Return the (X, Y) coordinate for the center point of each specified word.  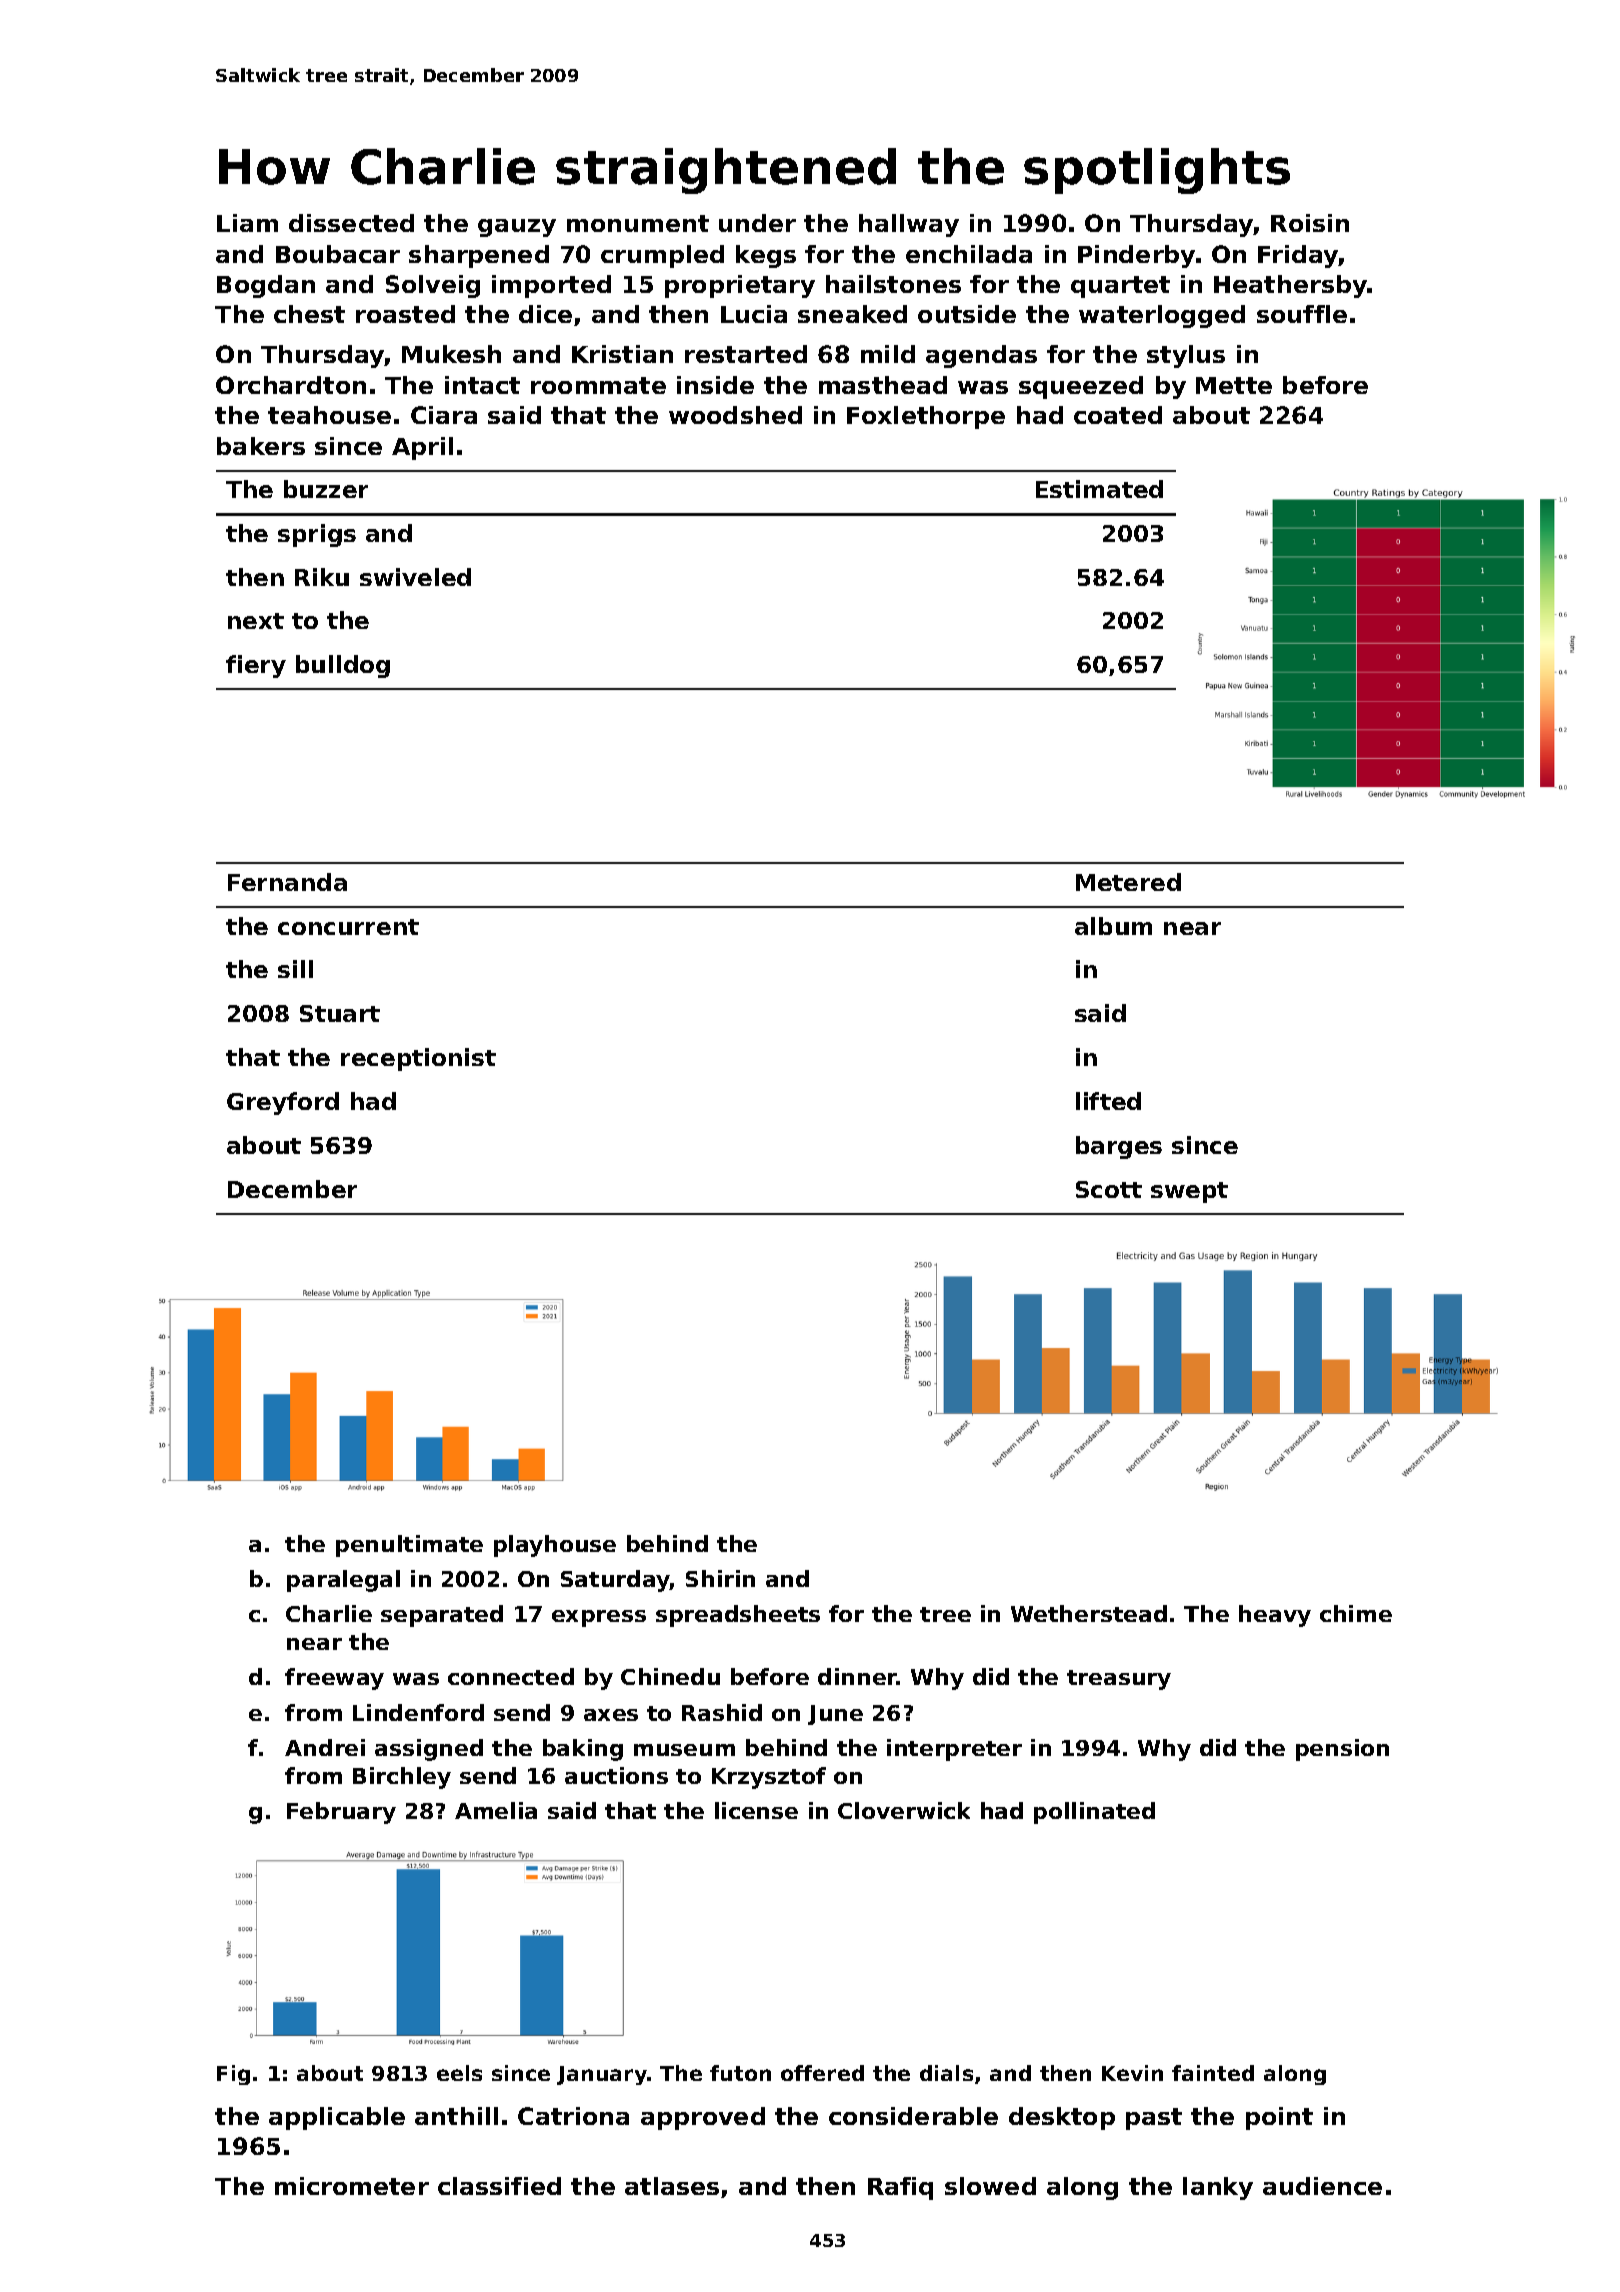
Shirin (720, 1578)
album (1113, 926)
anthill (456, 2116)
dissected (351, 223)
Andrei (325, 1747)
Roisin (1310, 223)
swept (1189, 1192)
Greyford (283, 1103)
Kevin (1132, 2073)
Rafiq (900, 2188)
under (757, 223)
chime (1356, 1613)
